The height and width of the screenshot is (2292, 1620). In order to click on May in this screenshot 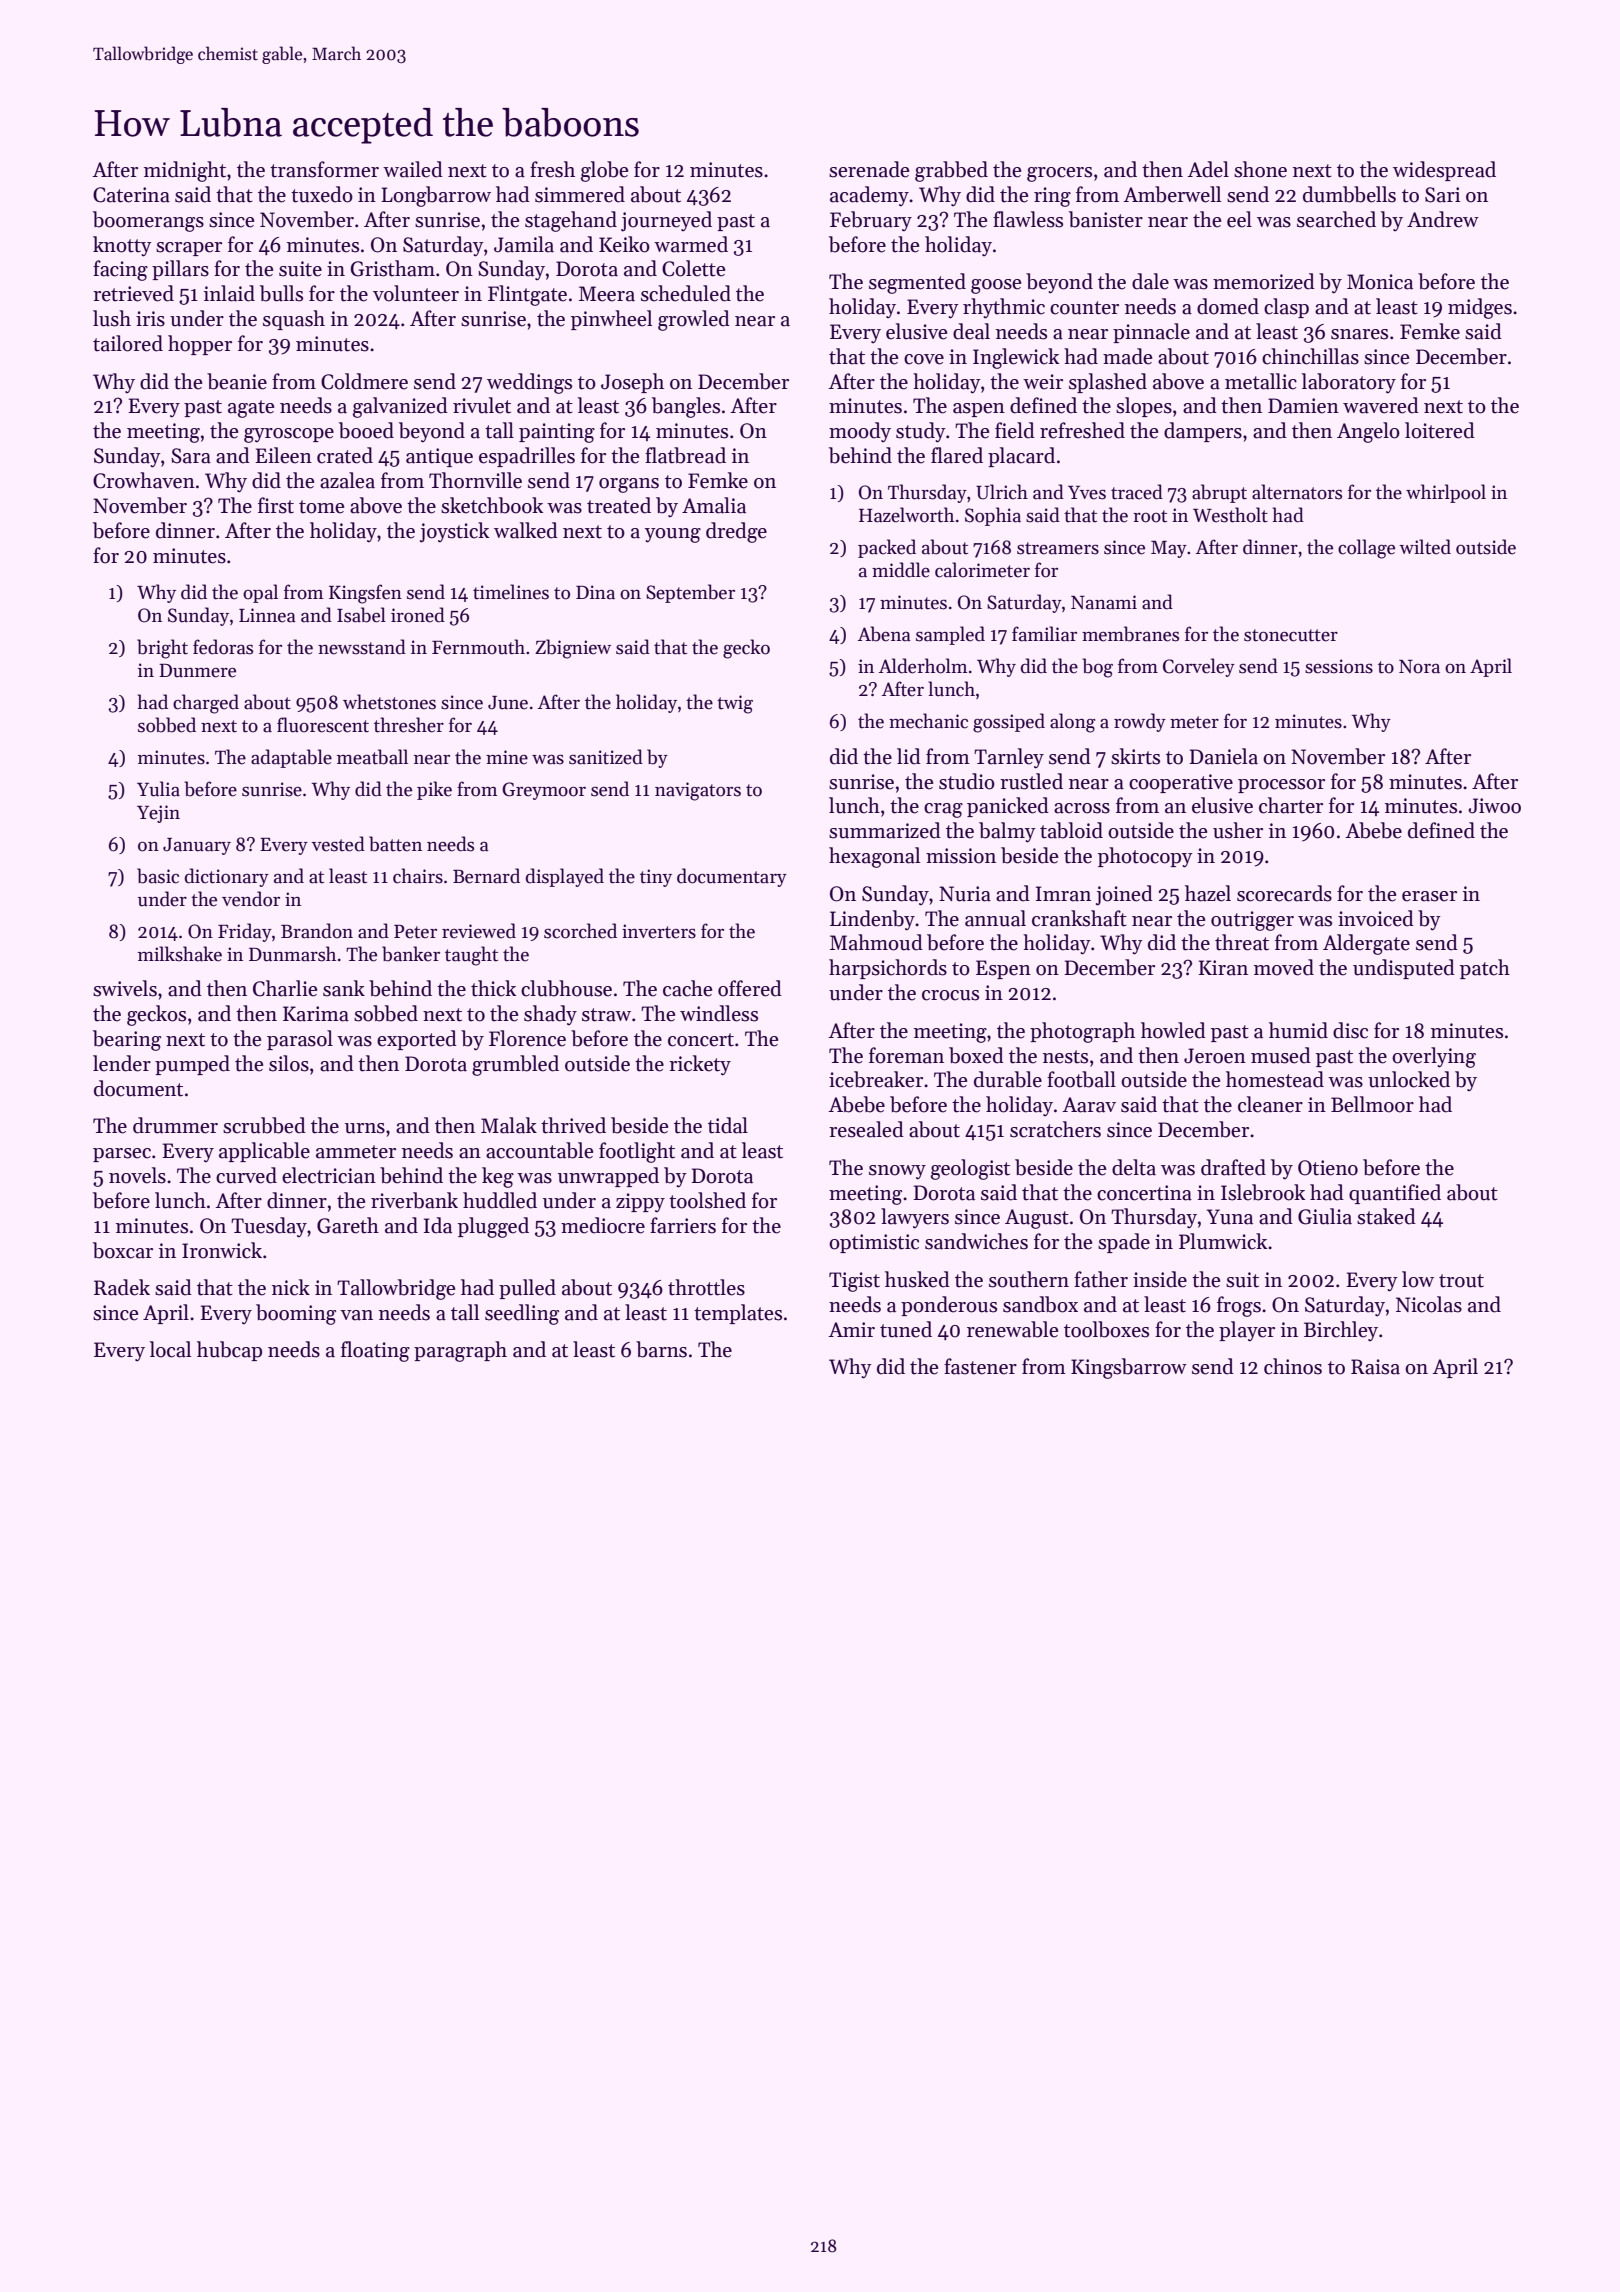, I will do `click(1169, 549)`.
